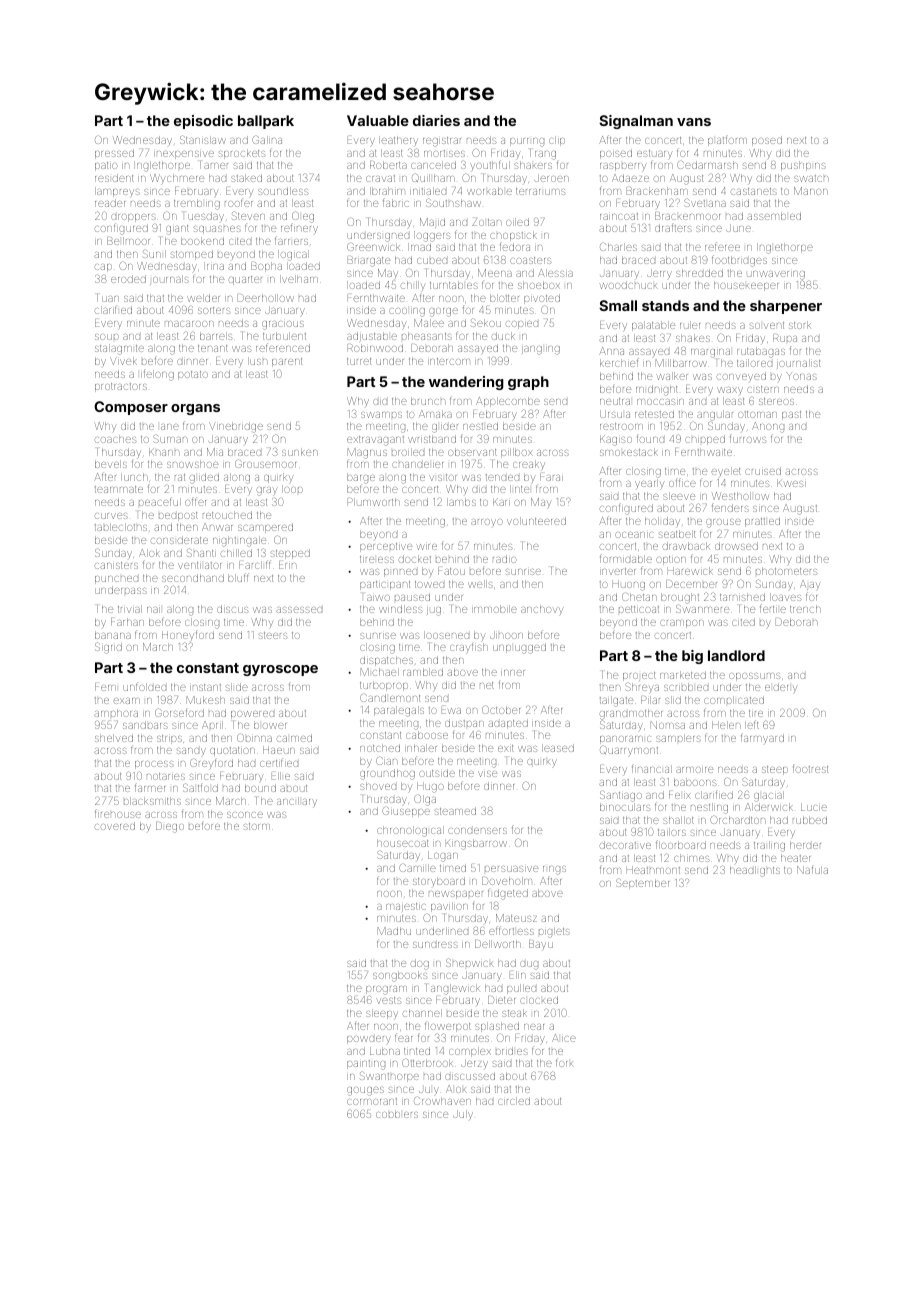  Describe the element at coordinates (116, 580) in the document. I see `punched` at that location.
